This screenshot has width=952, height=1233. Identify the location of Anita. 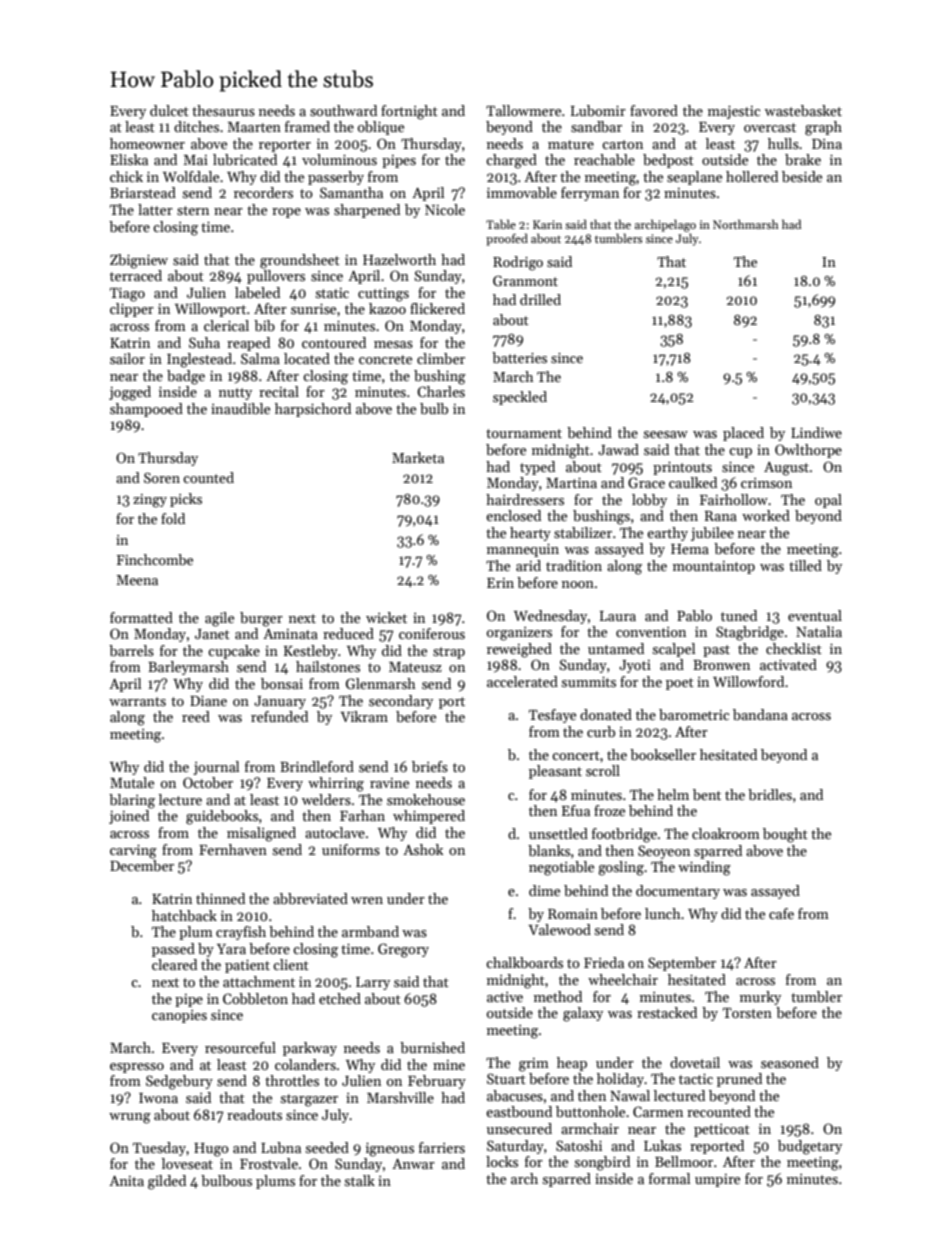
(126, 1181).
